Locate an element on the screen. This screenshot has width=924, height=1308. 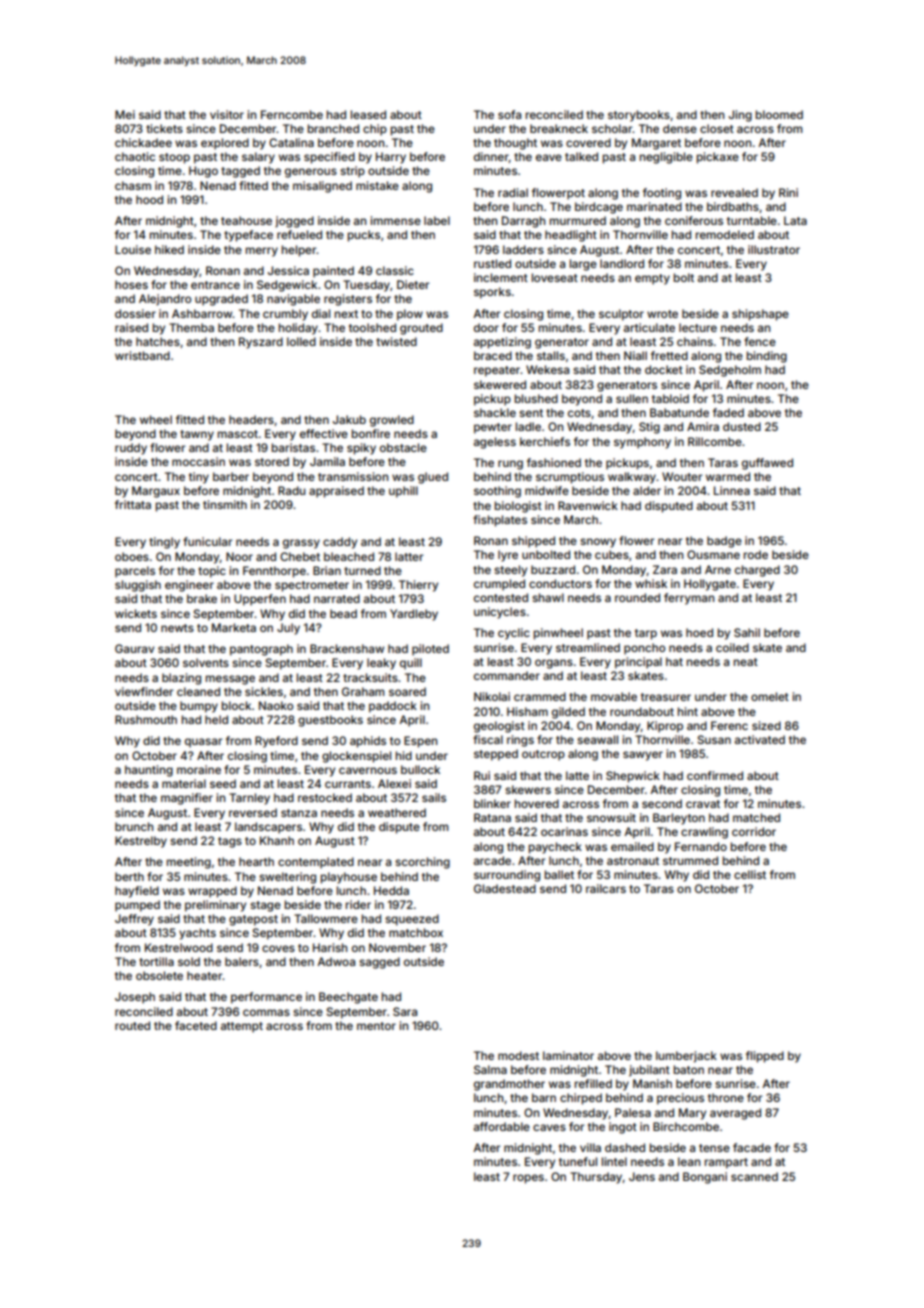
shipshape is located at coordinates (760, 315).
